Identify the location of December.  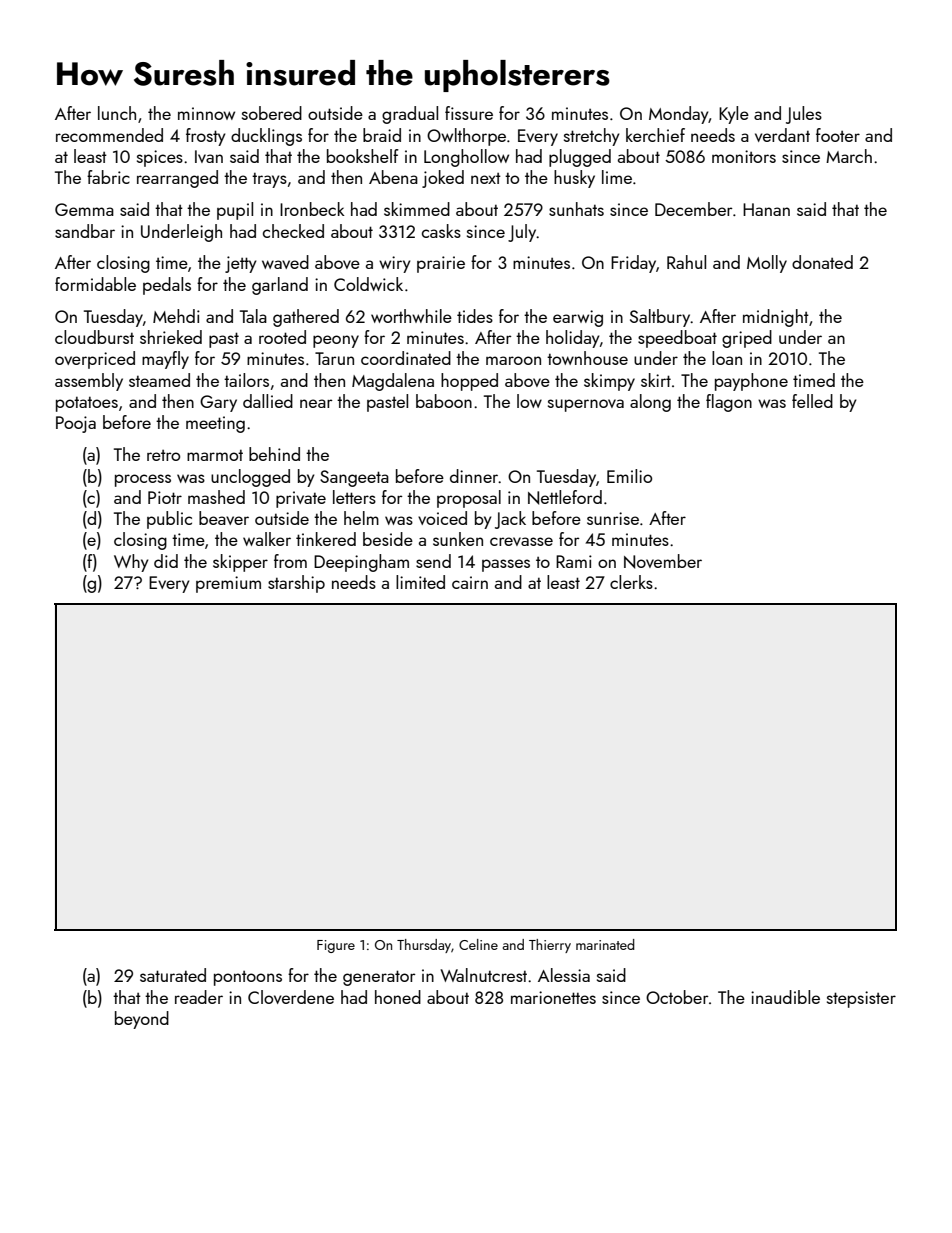
(694, 209).
